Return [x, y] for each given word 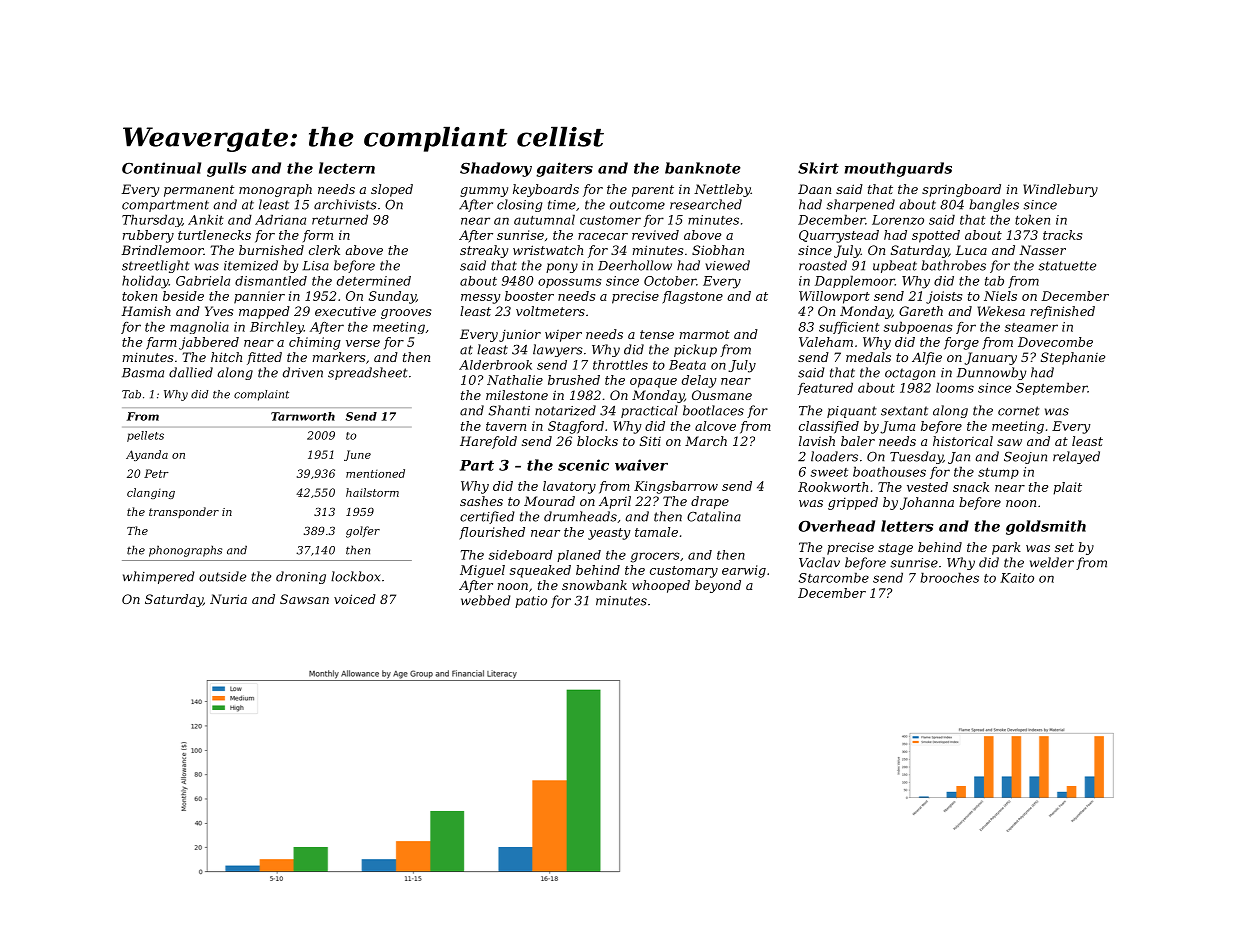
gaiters [564, 169]
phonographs [185, 551]
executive [345, 311]
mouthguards [898, 169]
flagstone [692, 297]
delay [699, 381]
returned [340, 219]
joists [944, 297]
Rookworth [833, 487]
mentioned [375, 473]
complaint [261, 395]
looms [955, 387]
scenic [583, 465]
